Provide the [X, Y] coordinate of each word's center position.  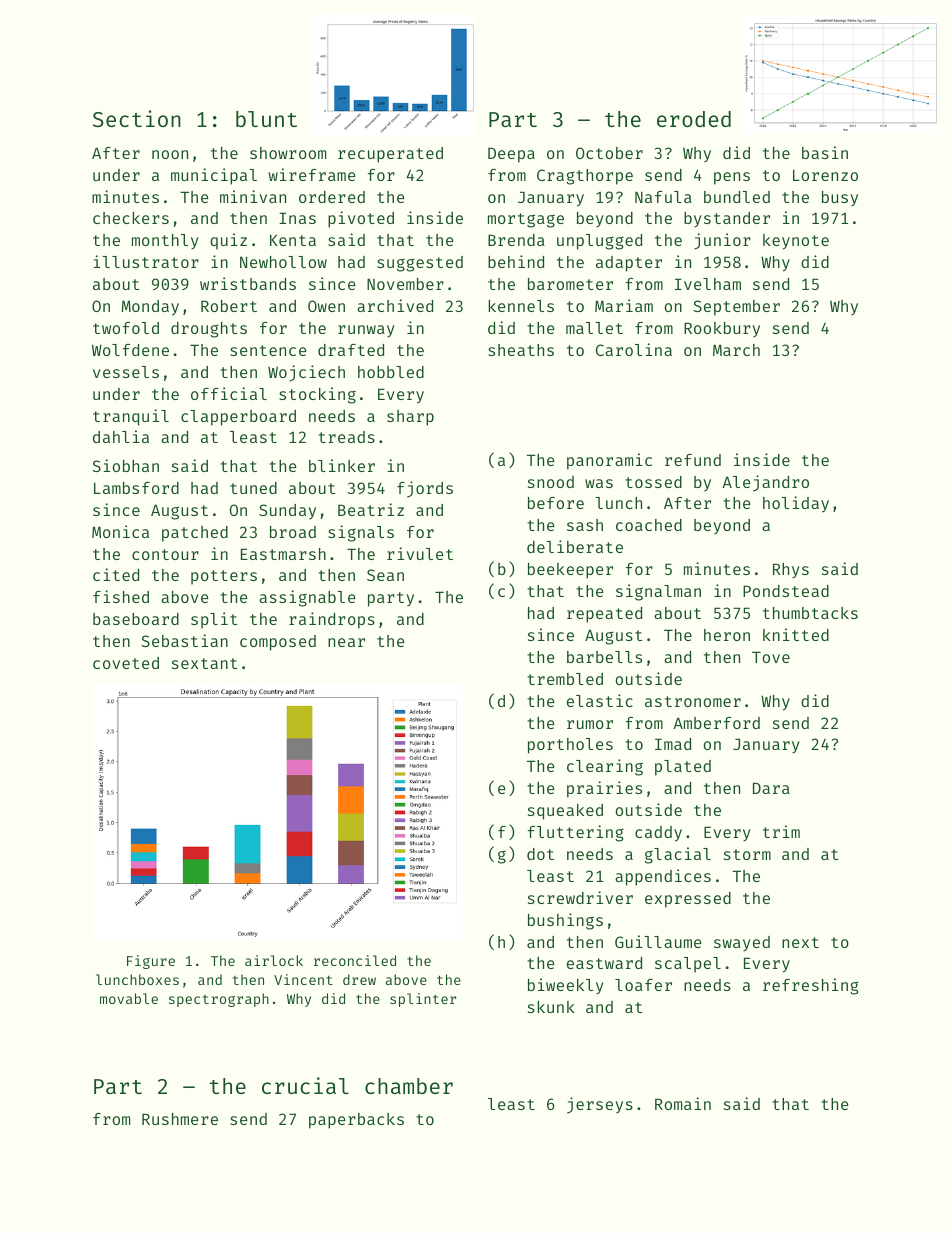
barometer [570, 284]
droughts [209, 330]
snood [551, 482]
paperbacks [356, 1121]
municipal [214, 176]
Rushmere [180, 1119]
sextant [204, 663]
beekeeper [570, 571]
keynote [796, 242]
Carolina [634, 349]
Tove [771, 657]
